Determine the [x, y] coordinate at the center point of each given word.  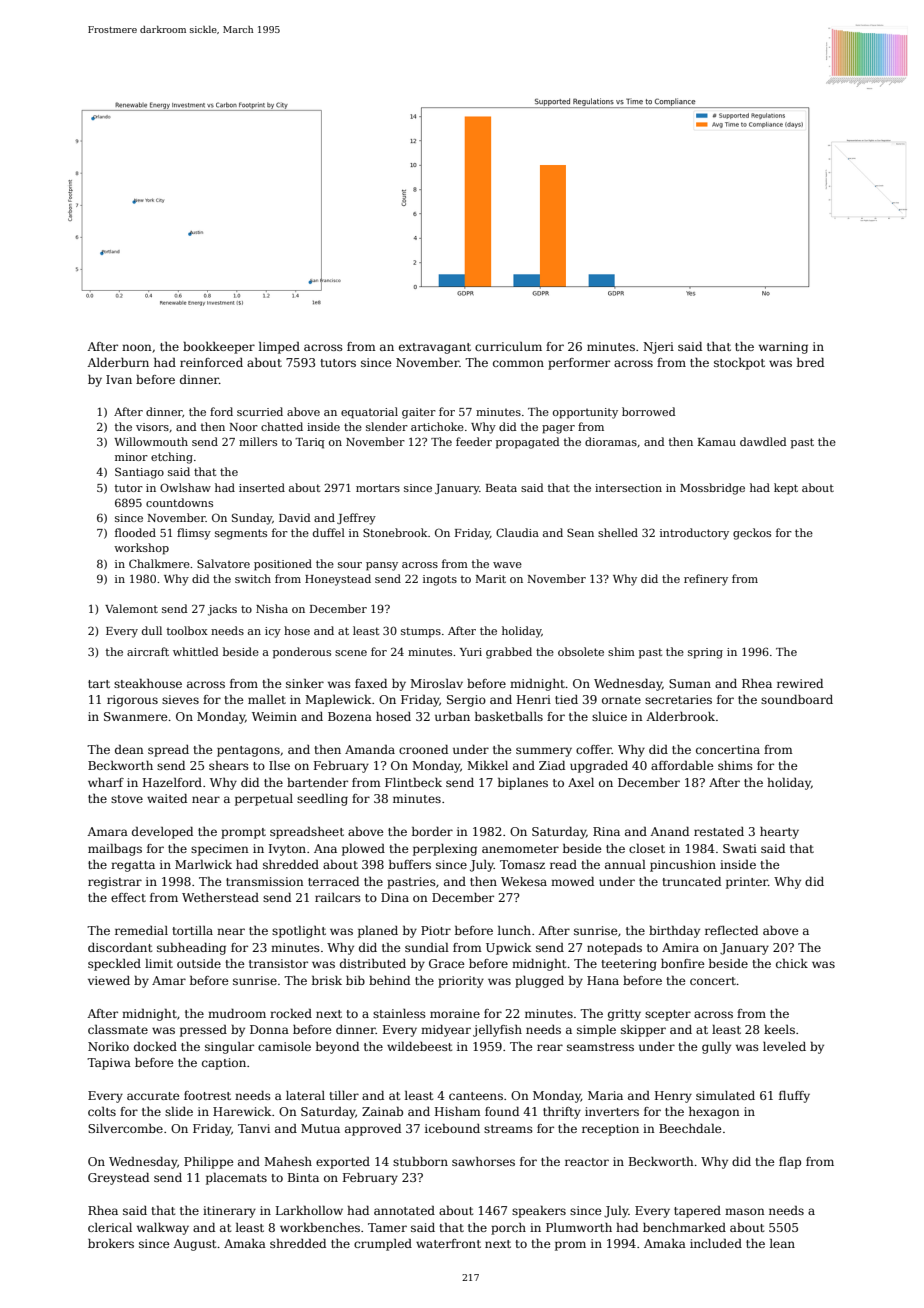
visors [152, 427]
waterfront [448, 1243]
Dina [395, 897]
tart [99, 684]
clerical [110, 1227]
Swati [740, 848]
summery [544, 752]
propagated [528, 443]
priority [461, 982]
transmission [265, 881]
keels [779, 1029]
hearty [779, 833]
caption [224, 1064]
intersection [628, 488]
